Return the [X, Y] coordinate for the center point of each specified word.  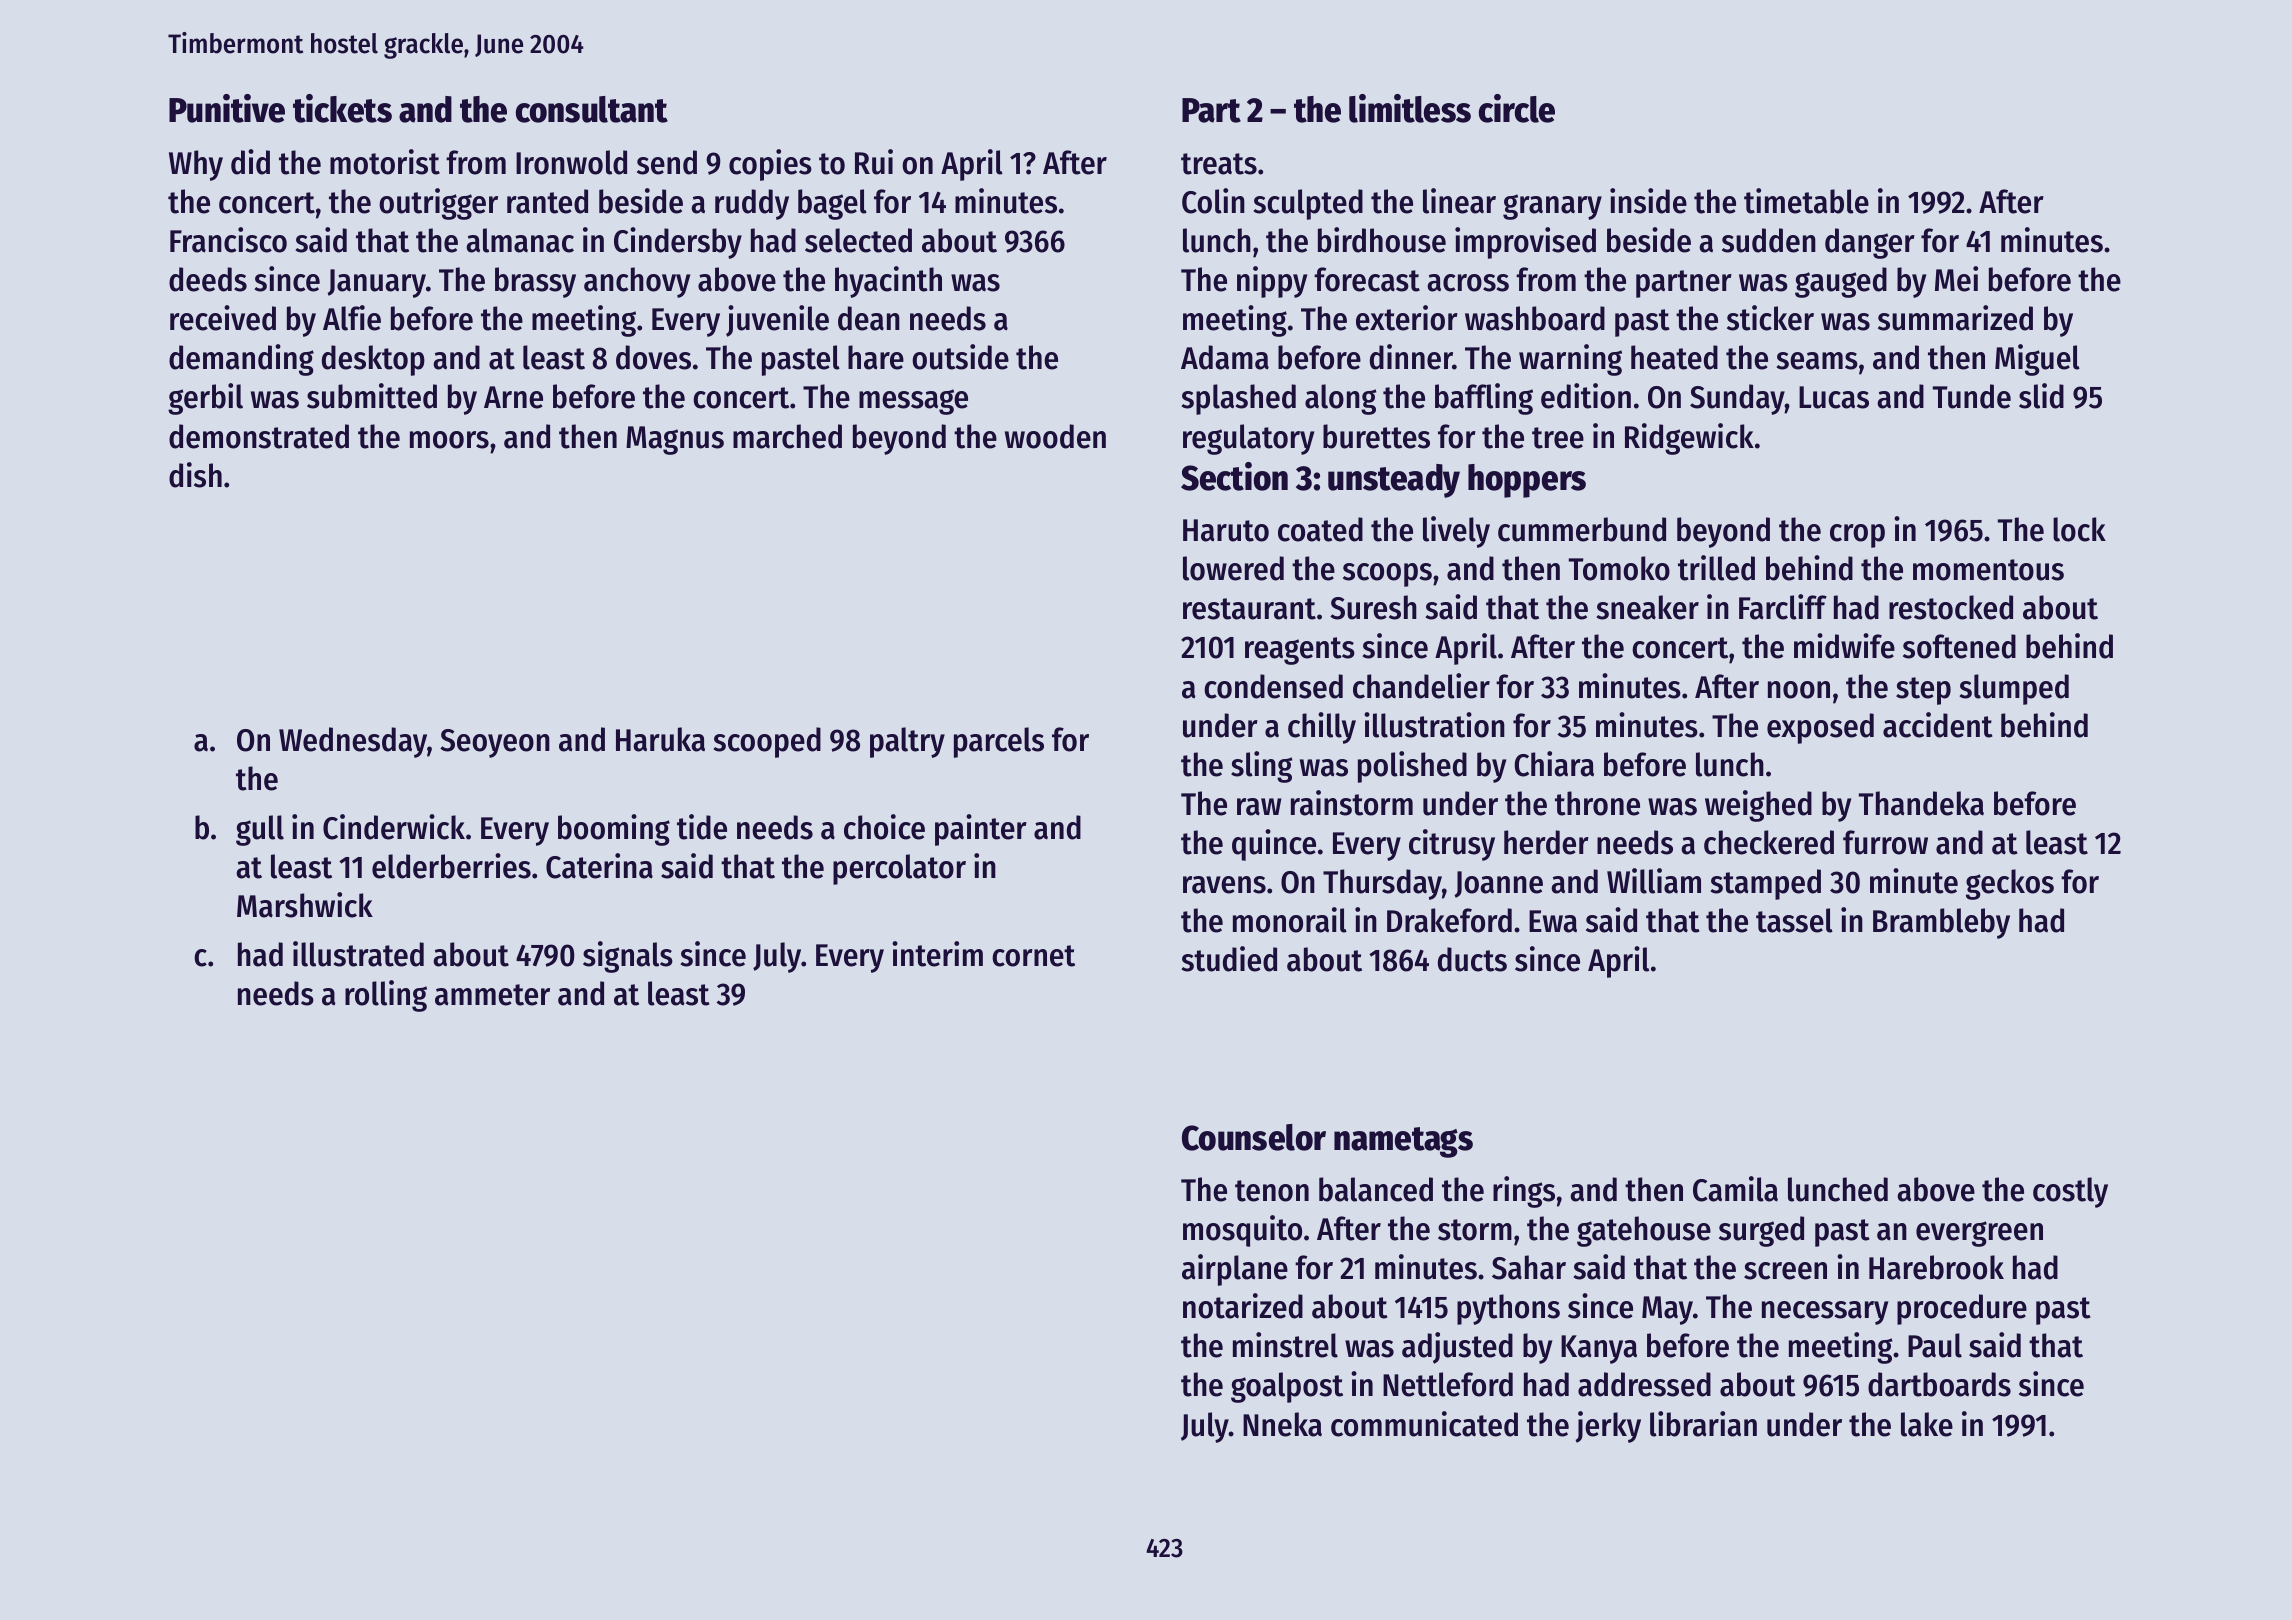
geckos [2010, 884]
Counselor [1254, 1137]
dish [195, 475]
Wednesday [353, 742]
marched [787, 436]
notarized [1243, 1306]
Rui [874, 162]
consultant [592, 109]
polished [1412, 767]
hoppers [1527, 481]
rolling [386, 996]
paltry [907, 742]
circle [1517, 108]
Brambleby [1941, 923]
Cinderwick [394, 827]
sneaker [1647, 607]
